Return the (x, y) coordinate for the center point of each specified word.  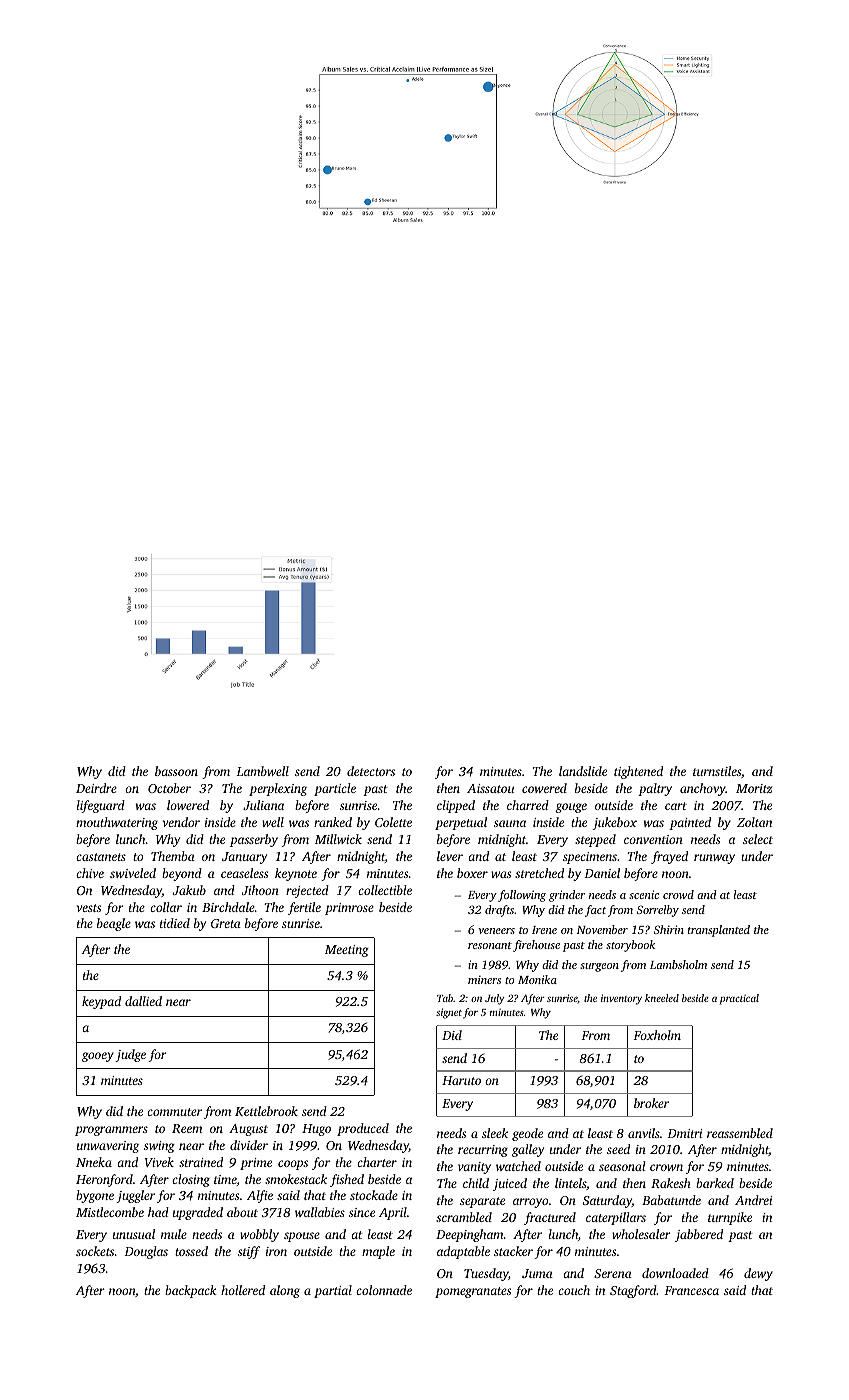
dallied (143, 1001)
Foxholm (657, 1035)
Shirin (669, 929)
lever (450, 856)
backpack (191, 1291)
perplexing (278, 789)
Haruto (461, 1080)
